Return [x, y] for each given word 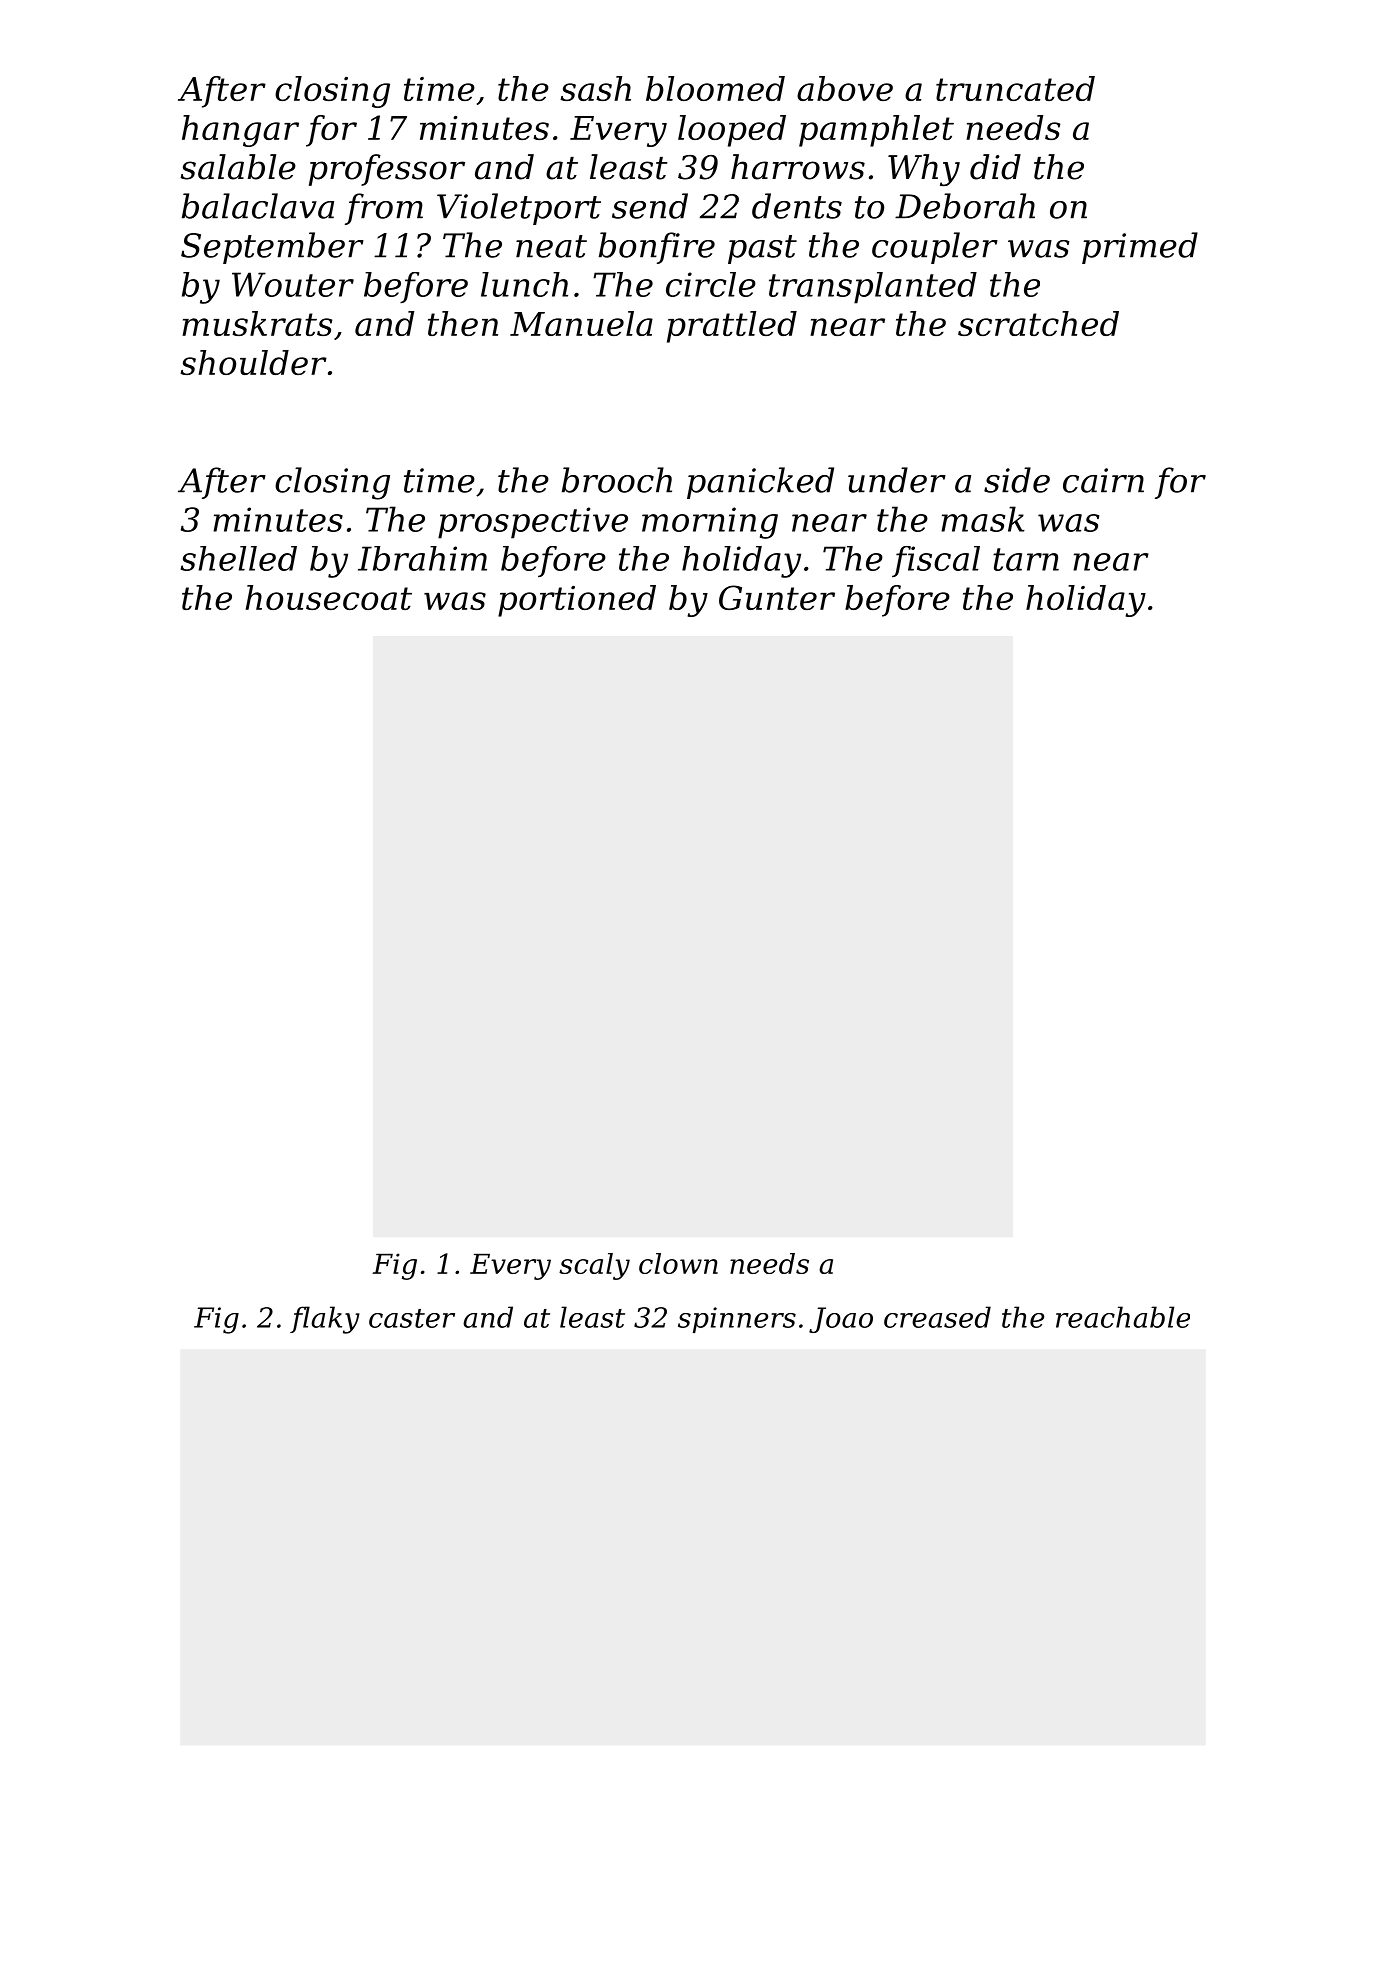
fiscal [936, 562]
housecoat [328, 597]
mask [983, 519]
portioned [577, 601]
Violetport [519, 209]
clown [678, 1263]
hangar [240, 131]
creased [937, 1317]
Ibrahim [422, 558]
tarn [1026, 559]
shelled [239, 558]
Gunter [777, 597]
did [995, 167]
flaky [325, 1320]
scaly [594, 1266]
